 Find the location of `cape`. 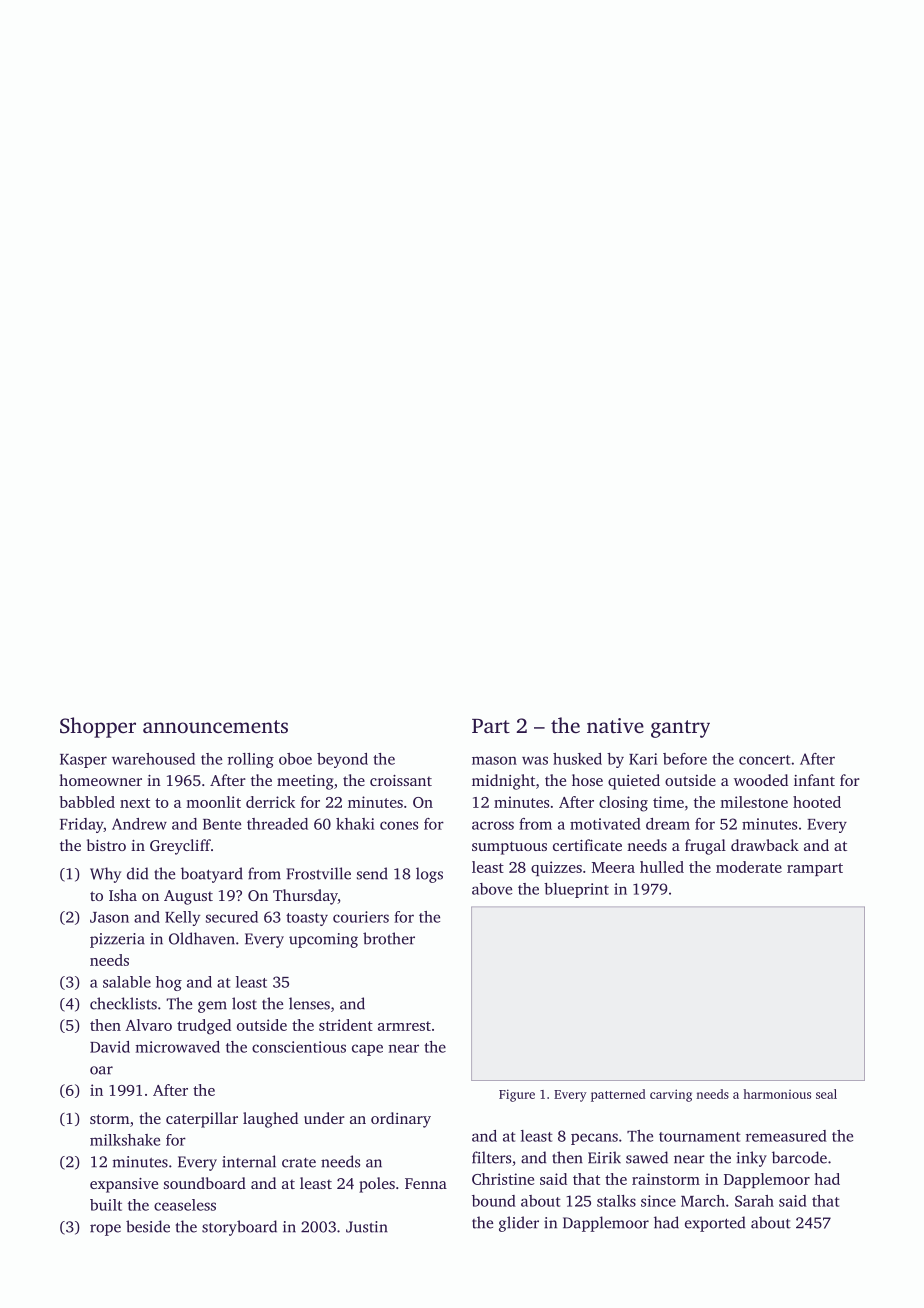

cape is located at coordinates (367, 1050).
